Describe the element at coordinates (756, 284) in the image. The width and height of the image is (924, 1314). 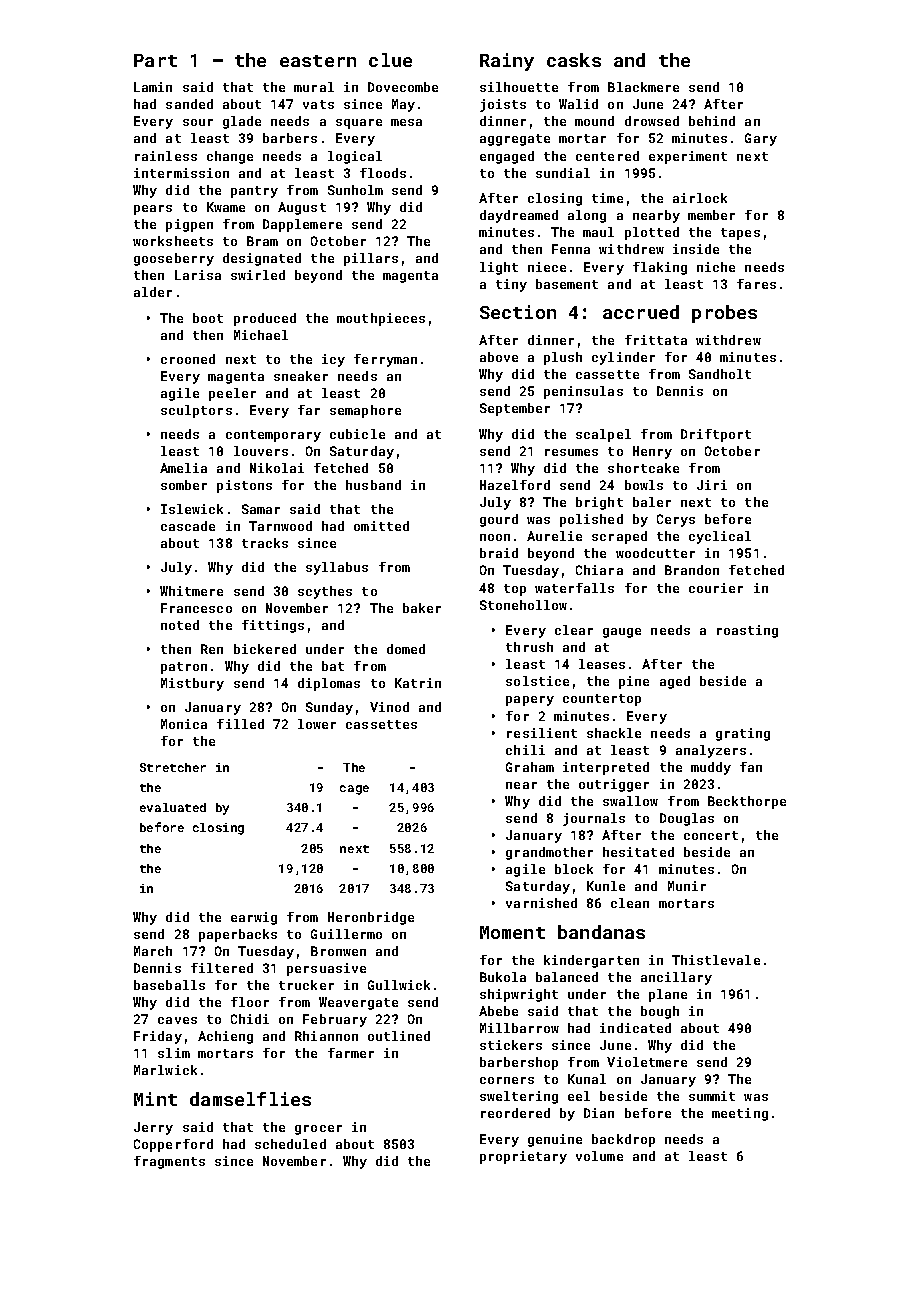
I see `fares` at that location.
